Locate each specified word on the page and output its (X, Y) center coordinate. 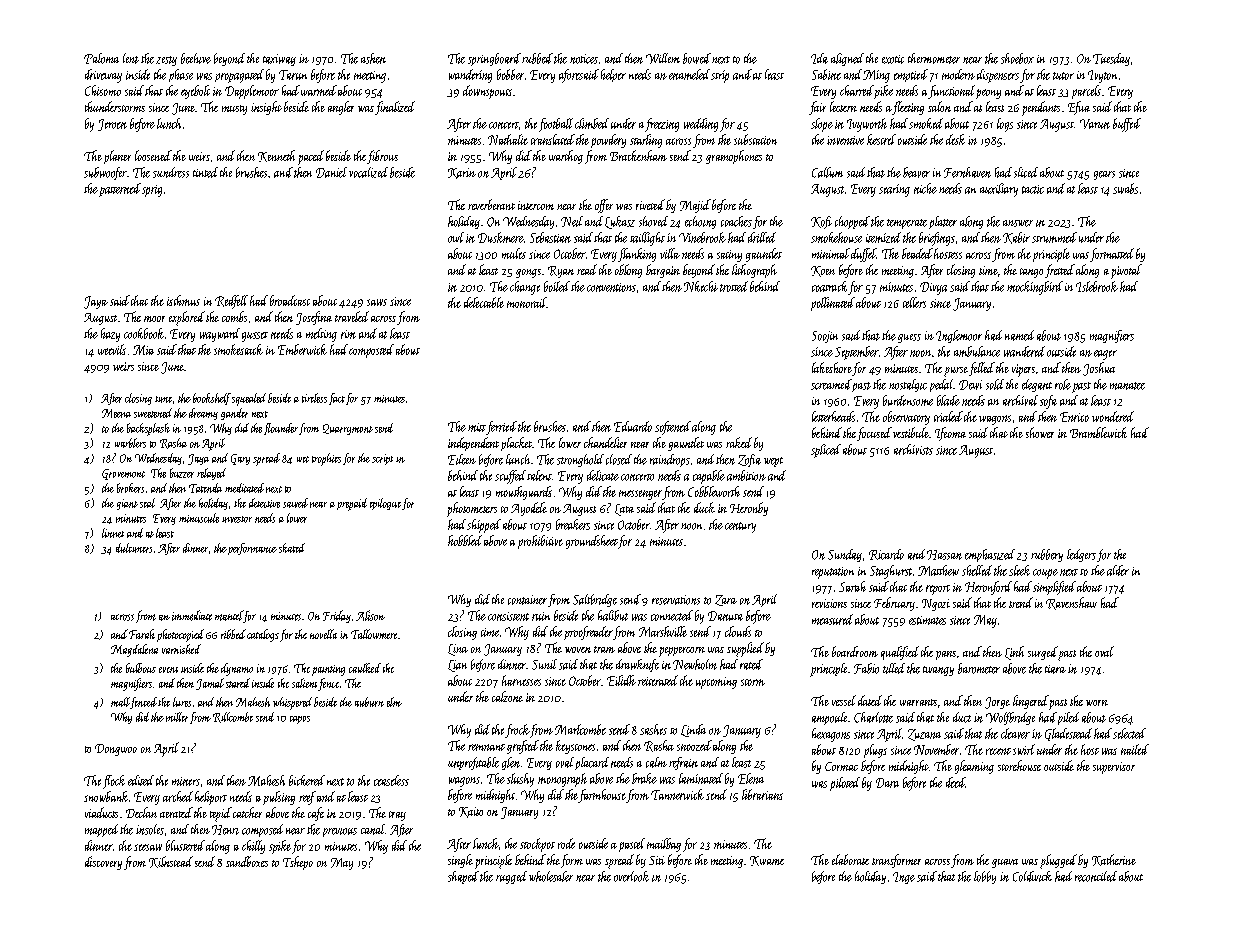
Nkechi (701, 286)
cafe (316, 814)
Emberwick (302, 349)
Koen (823, 271)
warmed (319, 90)
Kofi (821, 222)
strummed (1054, 237)
